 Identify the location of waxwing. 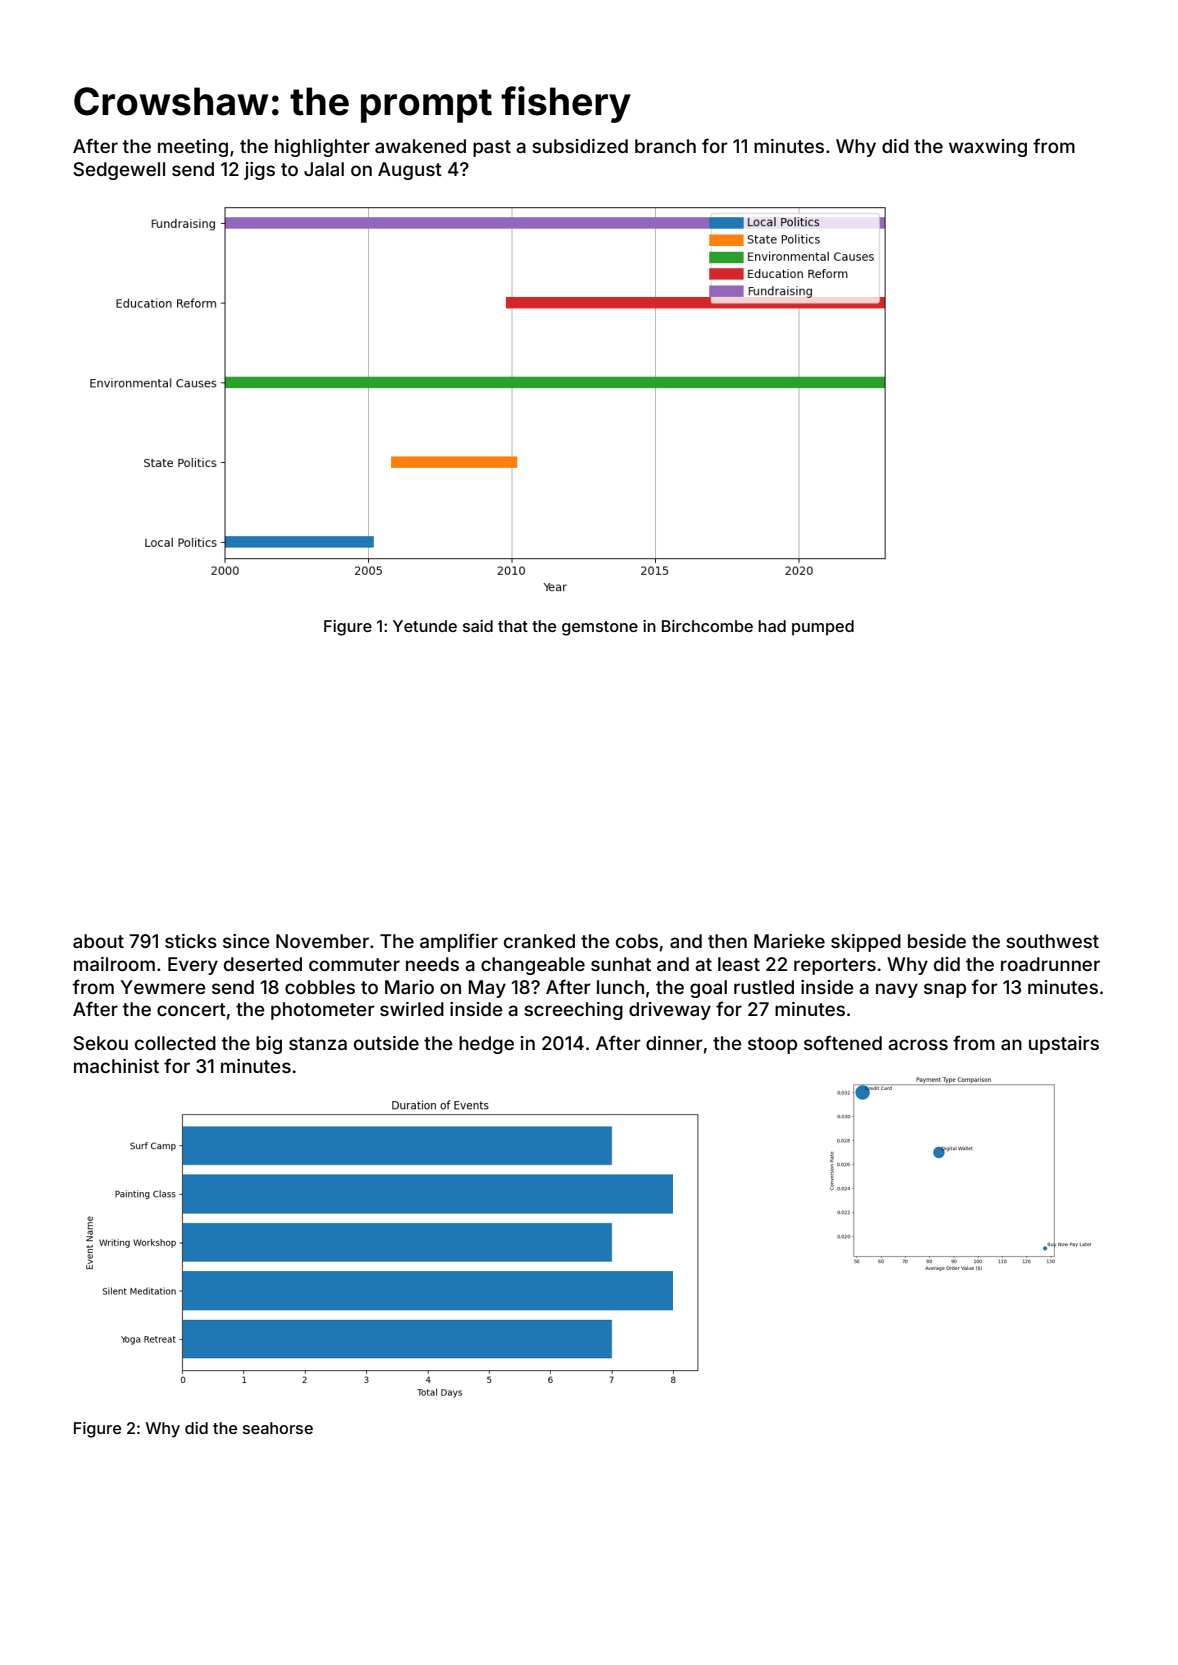
(988, 148).
